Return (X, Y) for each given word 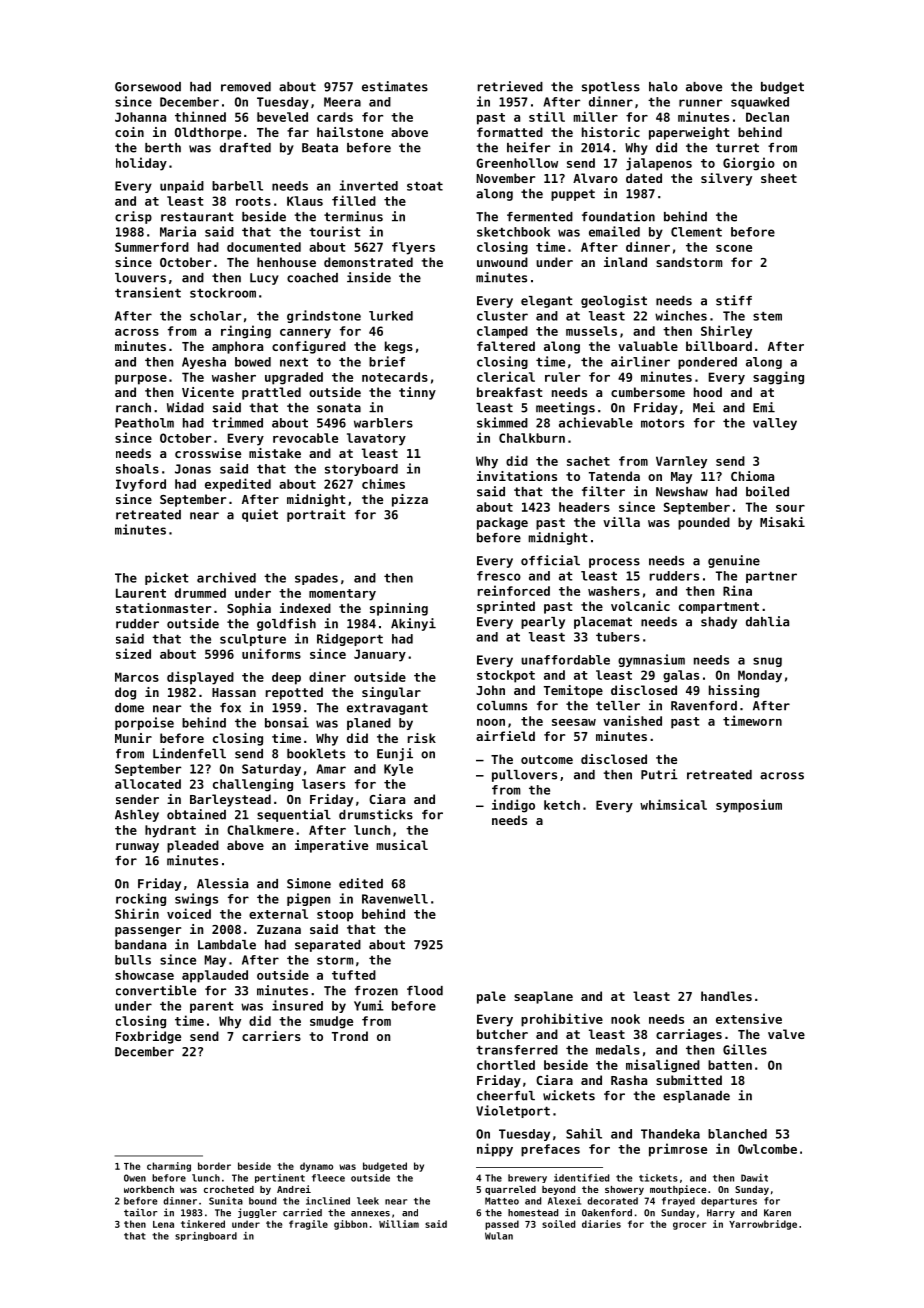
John (490, 690)
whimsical (673, 804)
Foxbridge (148, 1037)
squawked (760, 103)
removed (246, 87)
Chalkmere (260, 830)
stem (767, 316)
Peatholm (144, 423)
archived (226, 577)
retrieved (510, 86)
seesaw (574, 722)
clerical (506, 376)
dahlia (767, 621)
